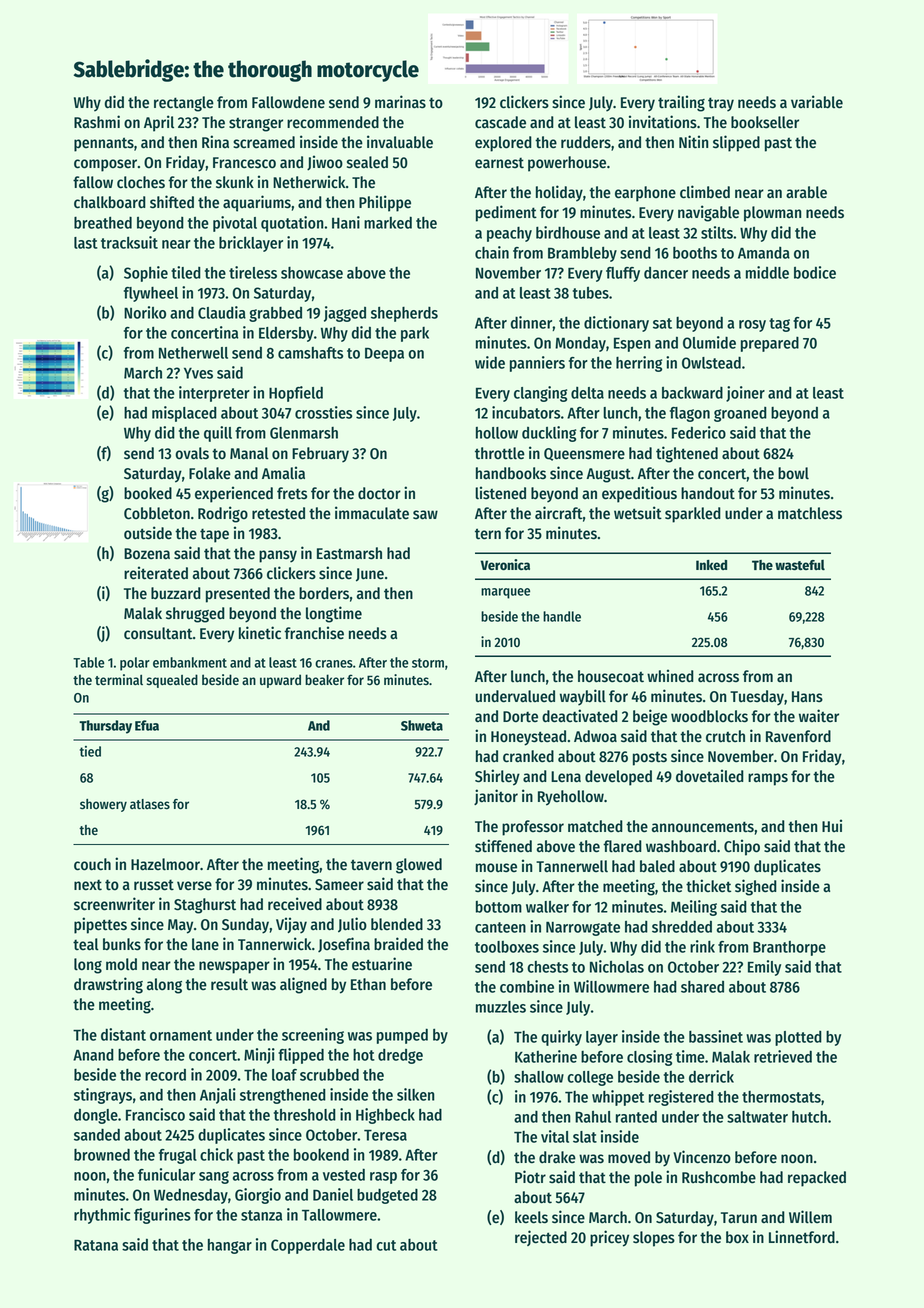 The width and height of the image is (924, 1308). Describe the element at coordinates (372, 513) in the image. I see `immaculate` at that location.
